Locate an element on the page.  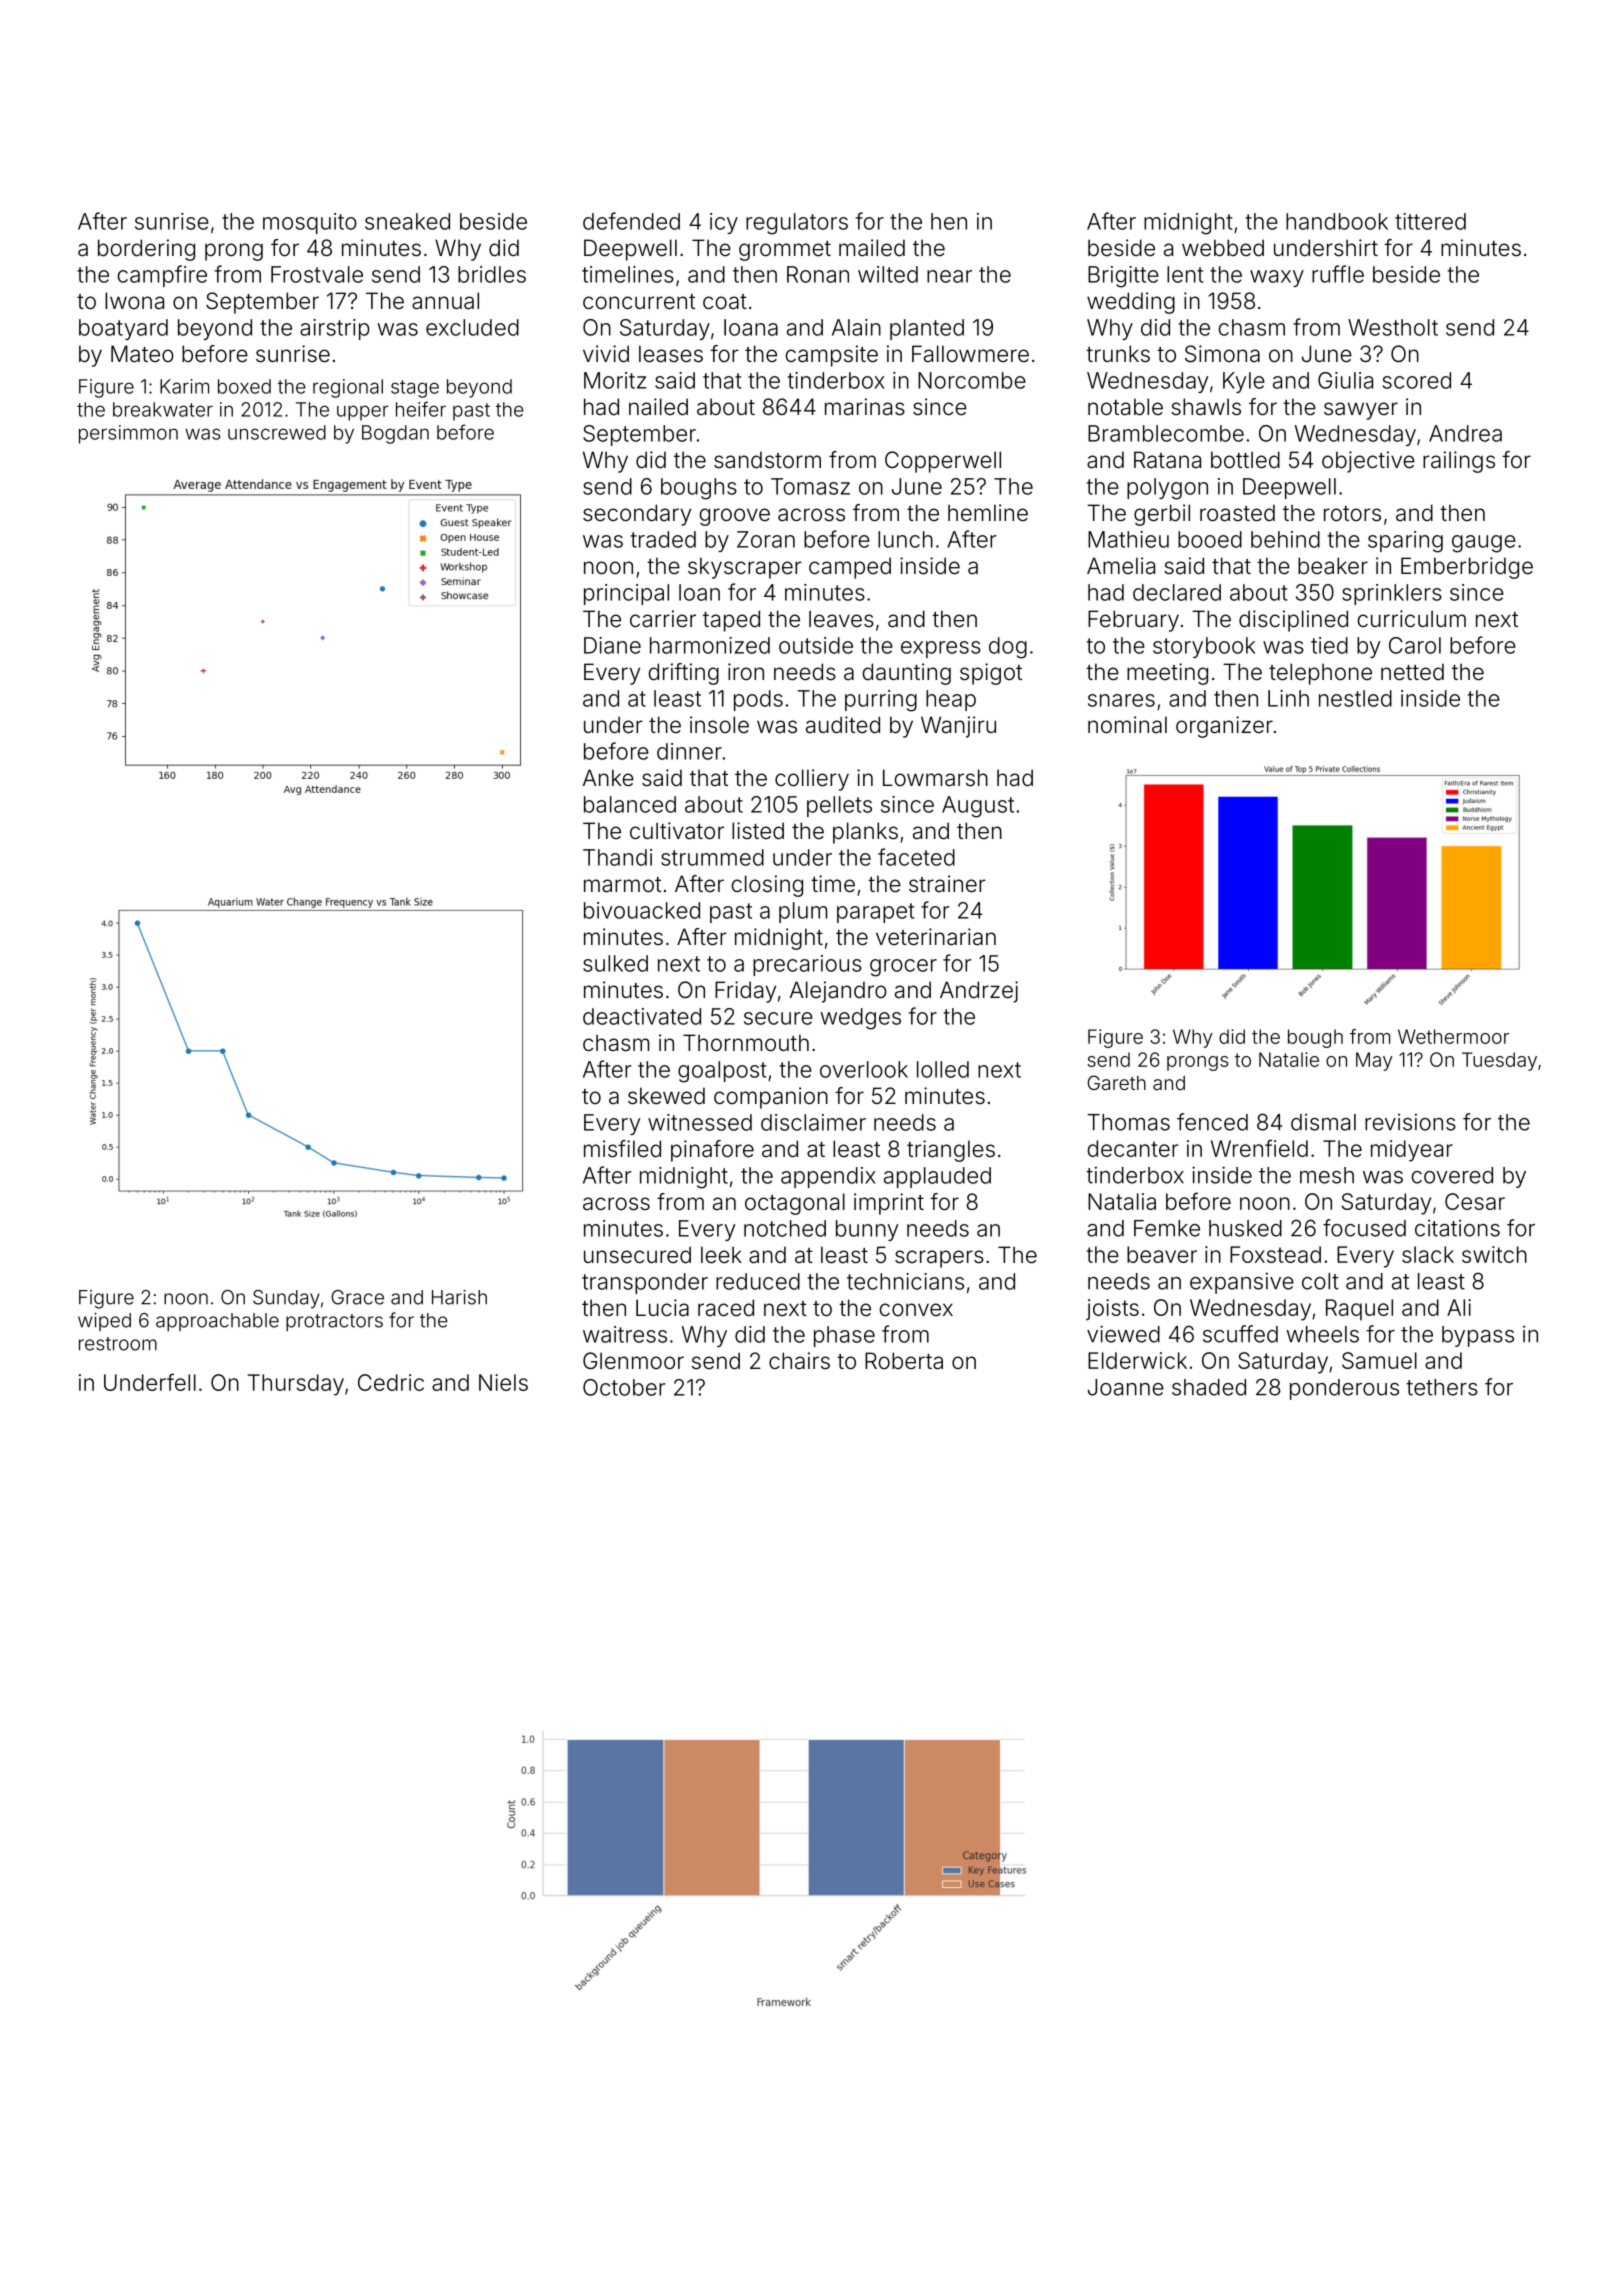
Diane is located at coordinates (612, 645).
